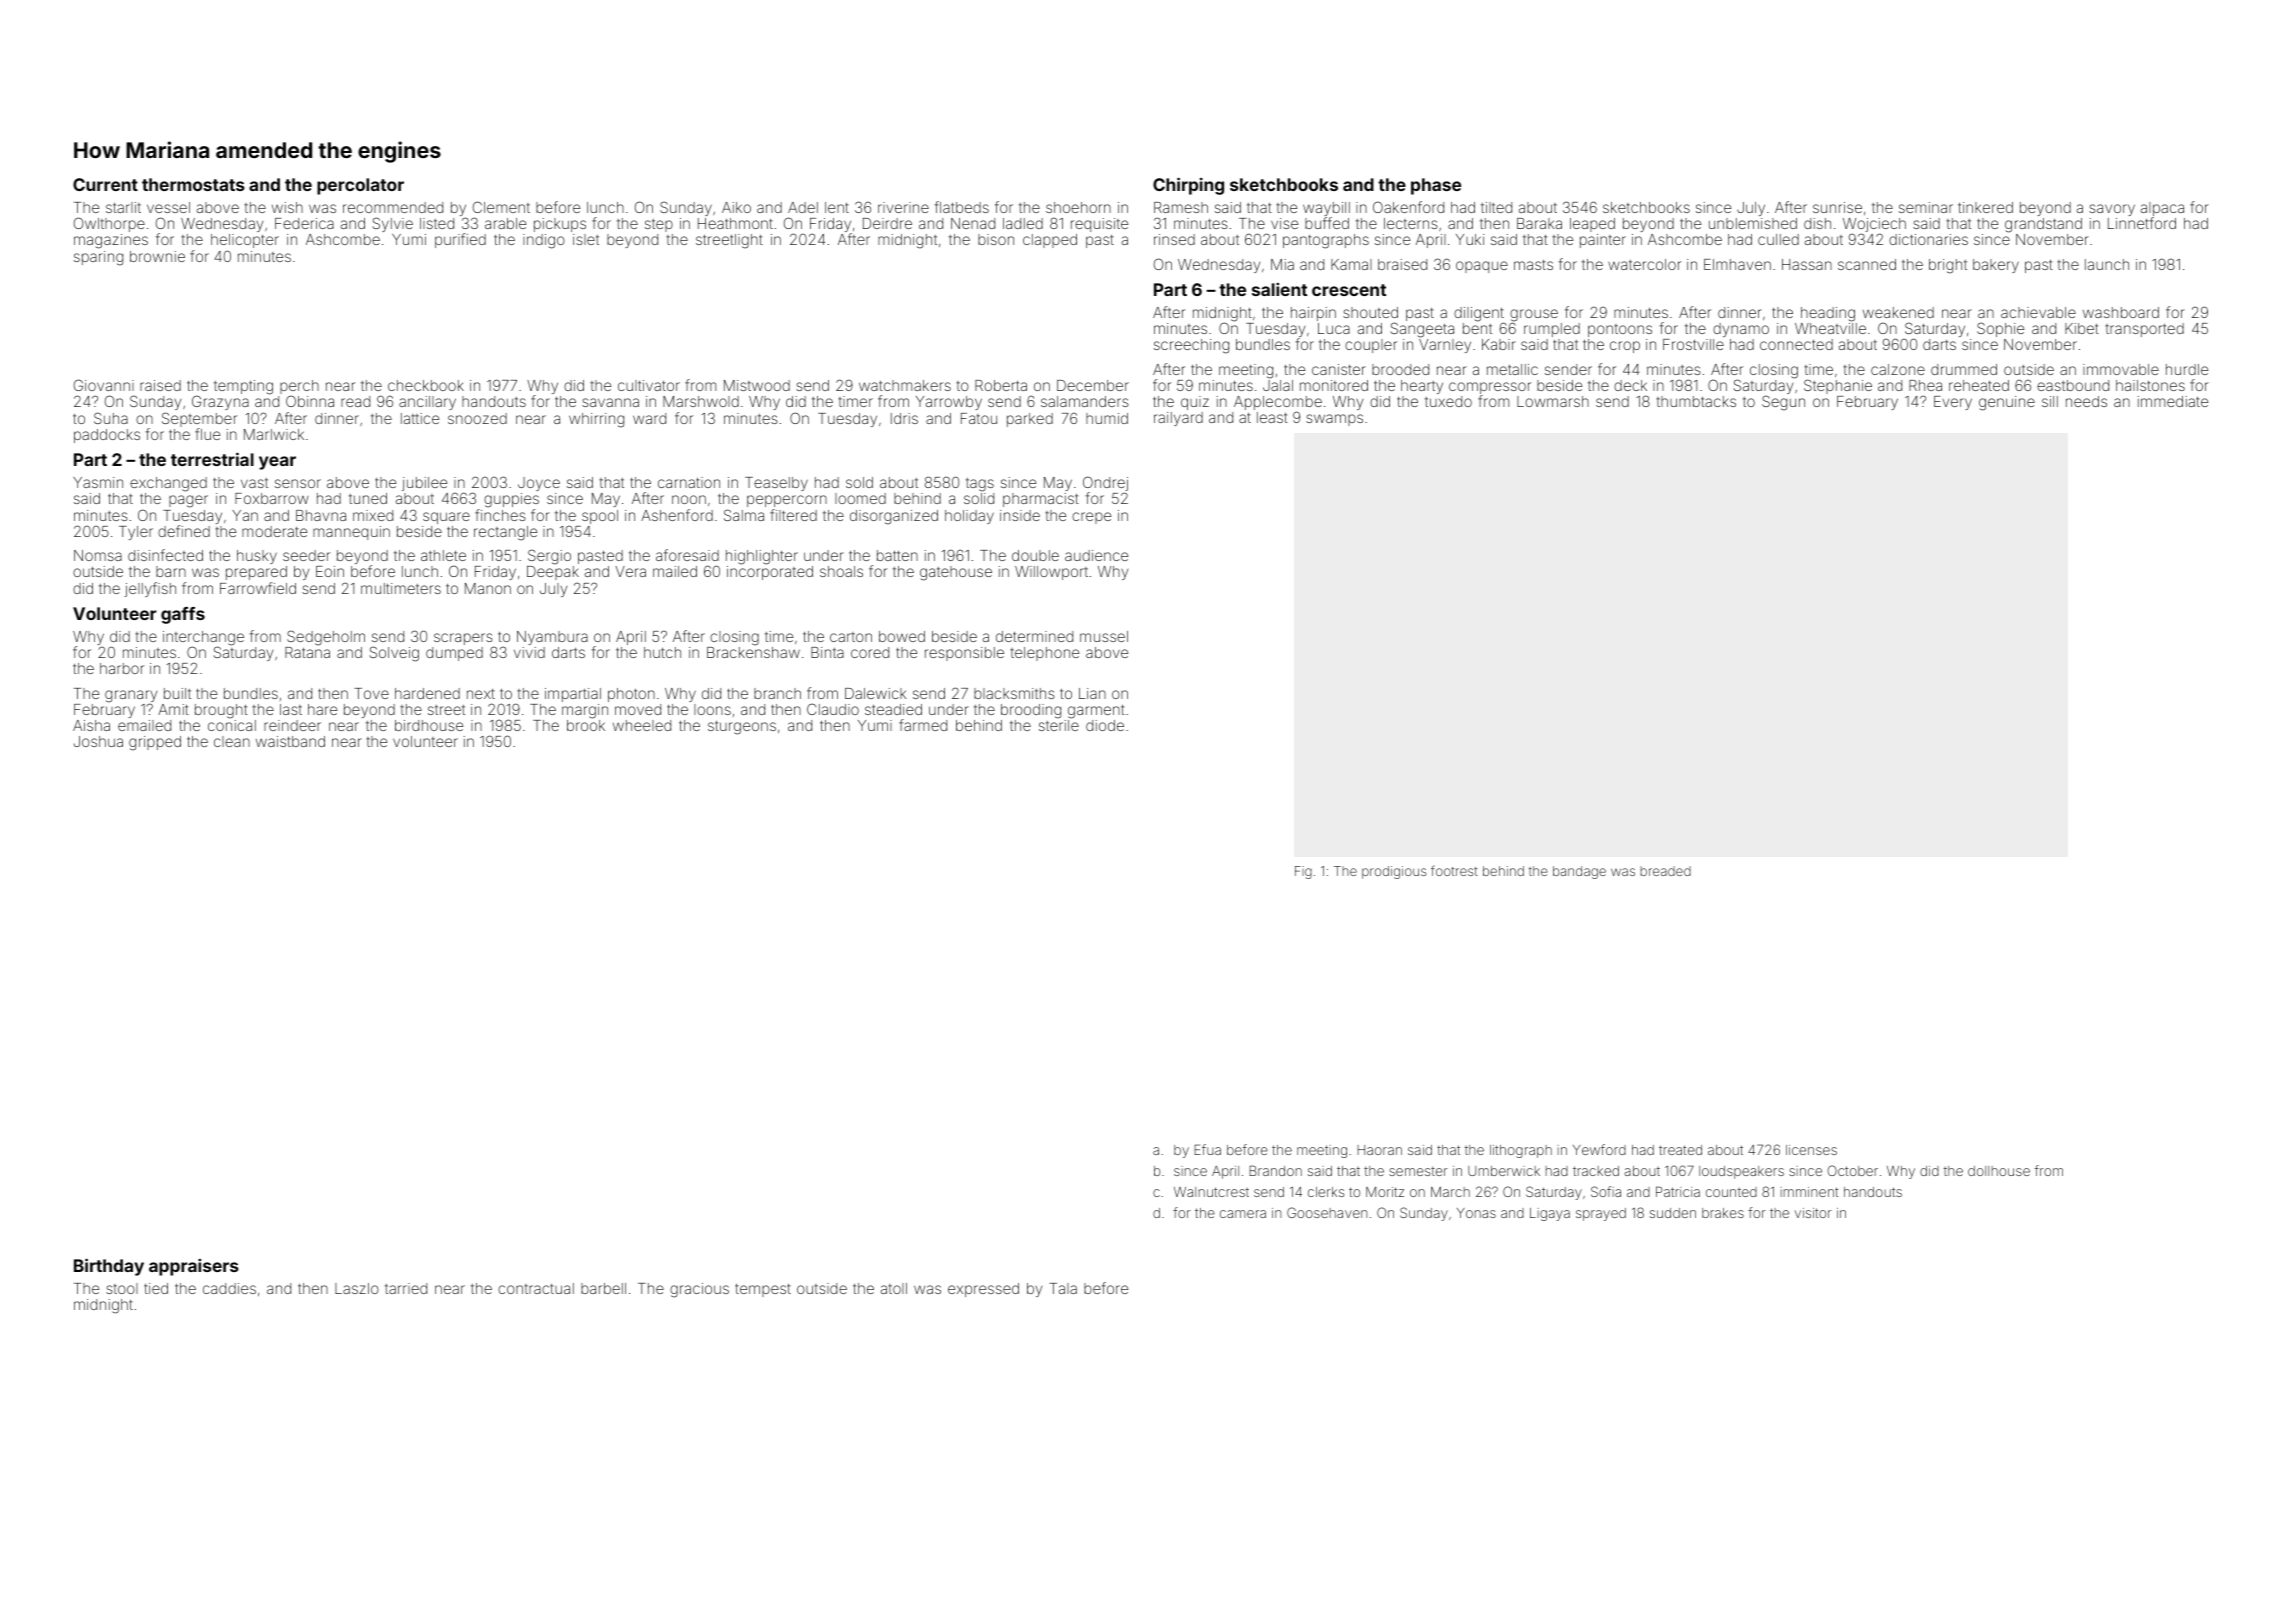 This screenshot has width=2282, height=1614. What do you see at coordinates (2173, 401) in the screenshot?
I see `immediate` at bounding box center [2173, 401].
